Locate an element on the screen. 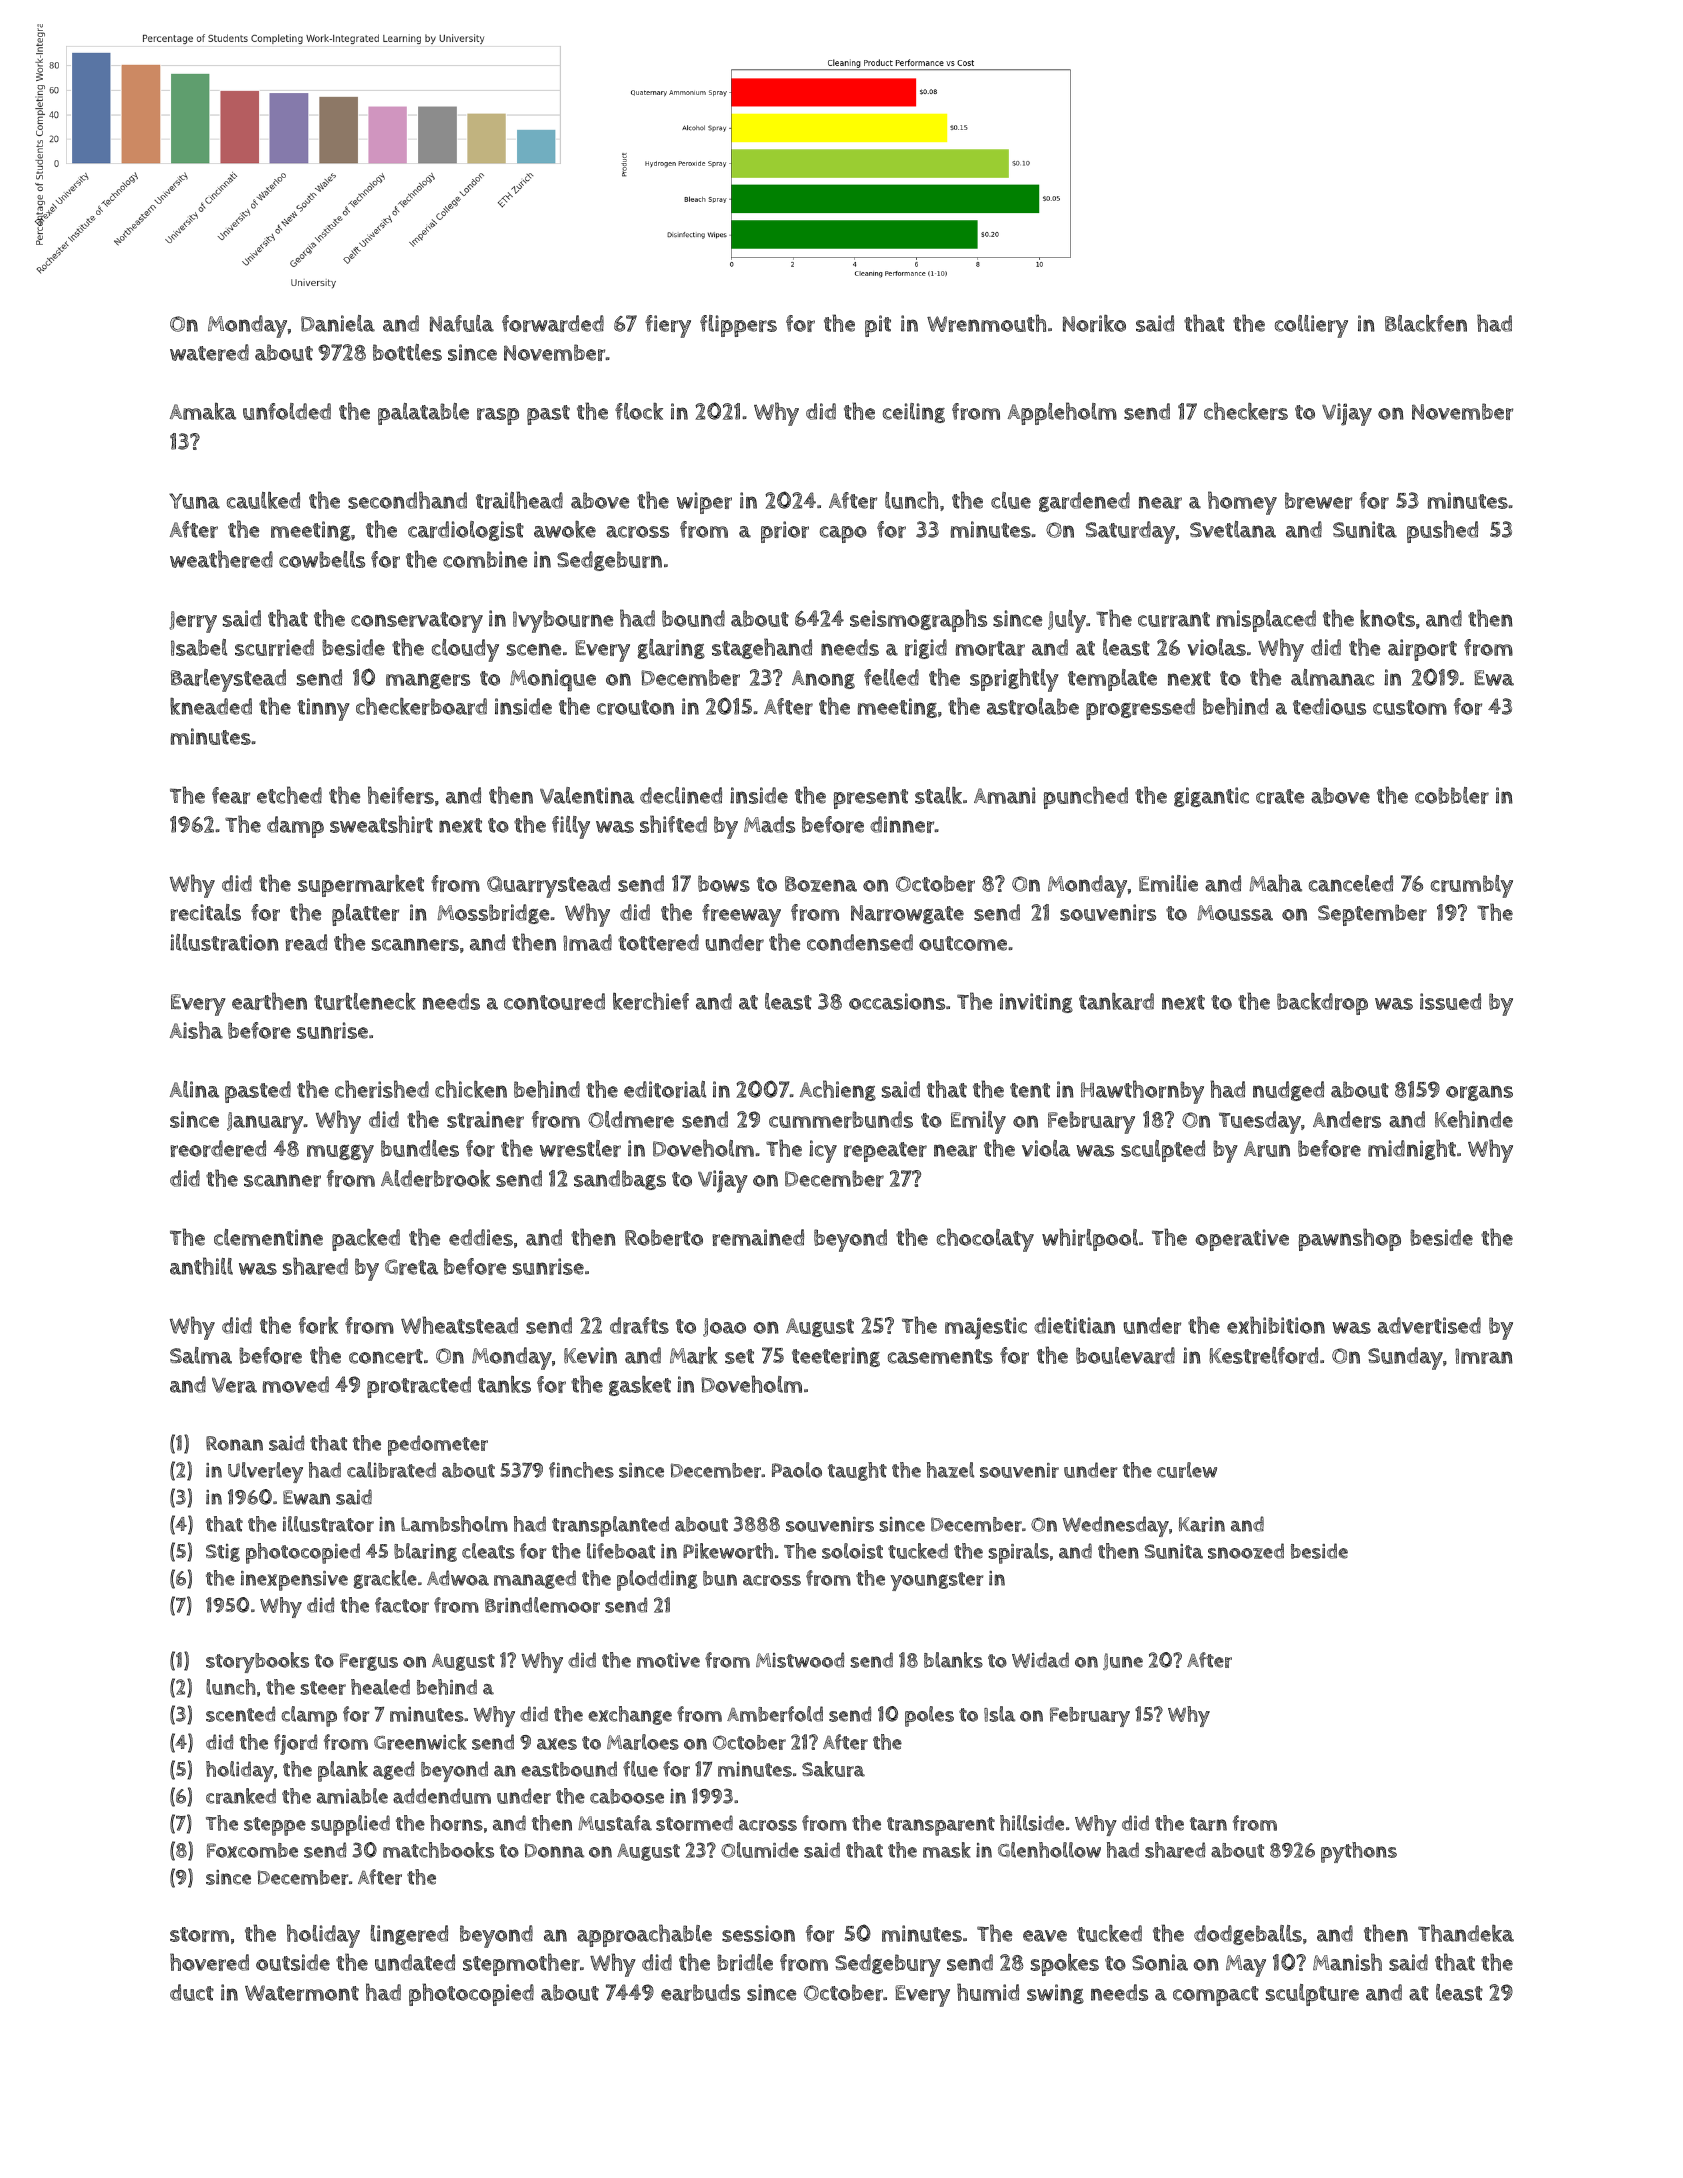 This screenshot has height=2178, width=1683. Roberto is located at coordinates (664, 1237).
